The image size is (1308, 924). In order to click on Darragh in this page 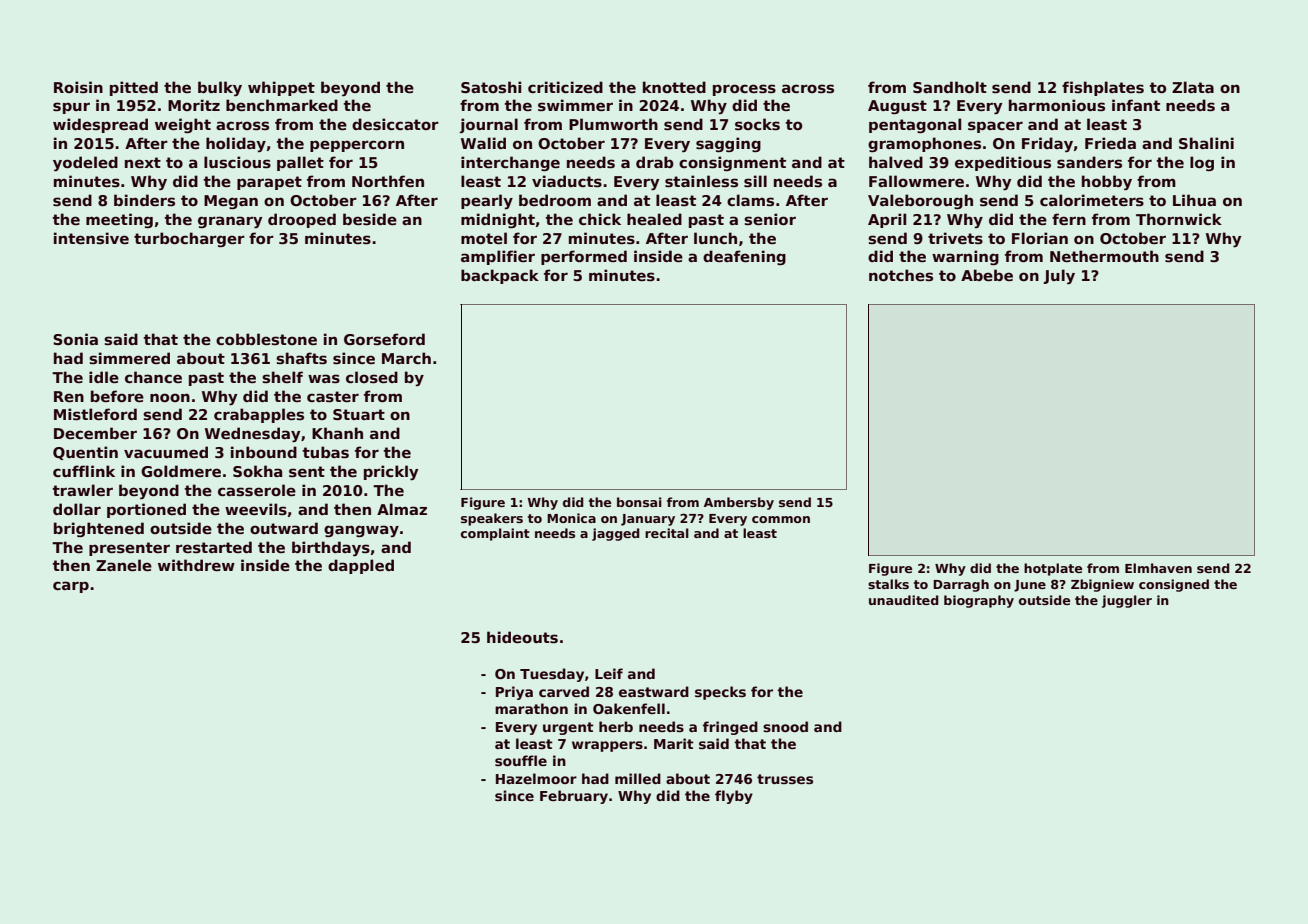, I will do `click(961, 585)`.
